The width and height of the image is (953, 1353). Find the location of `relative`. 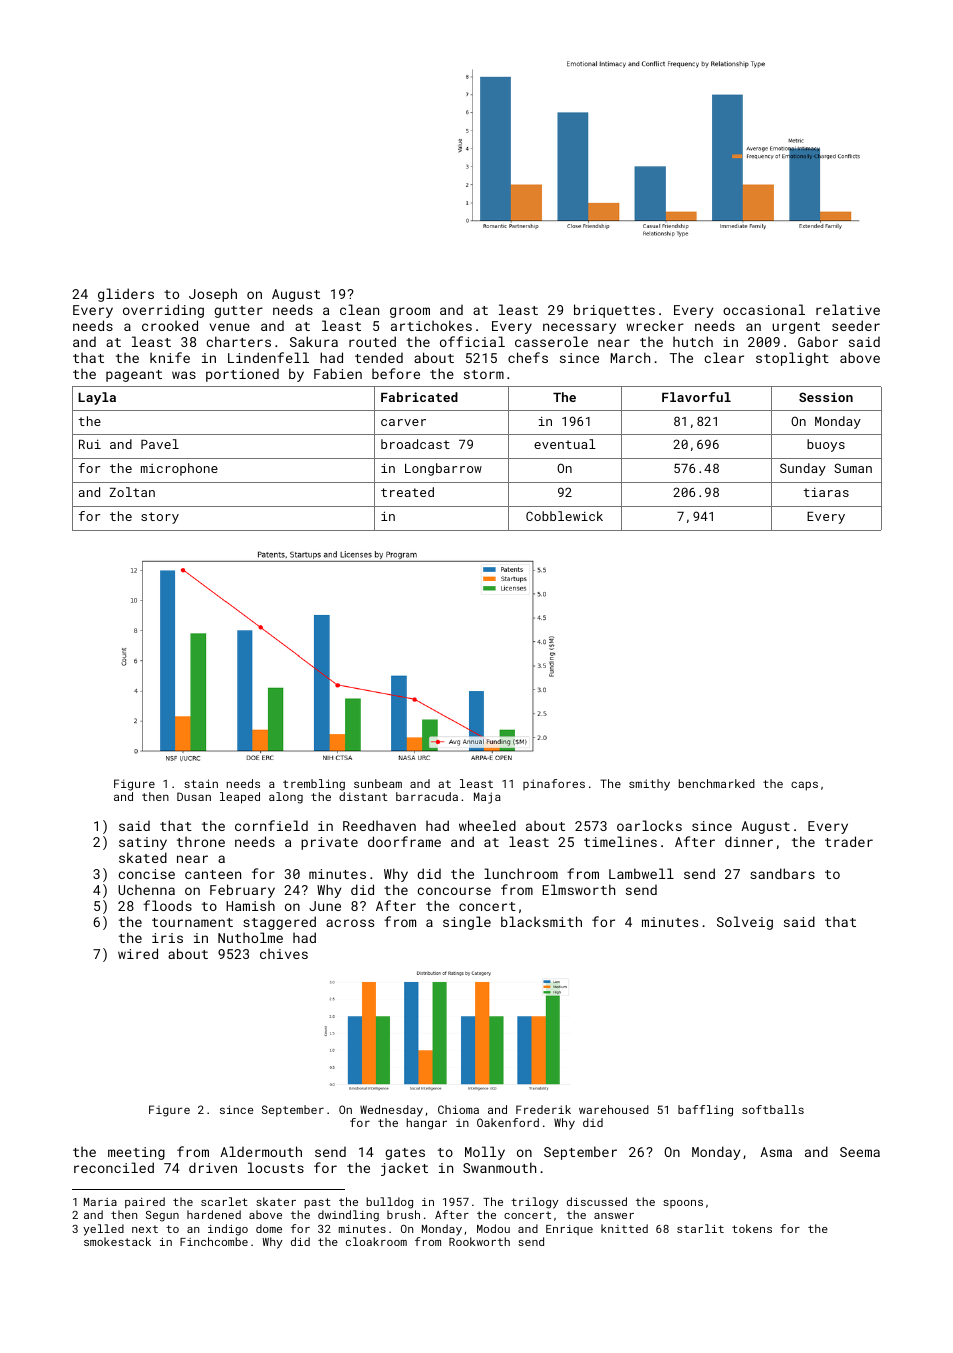

relative is located at coordinates (848, 309).
